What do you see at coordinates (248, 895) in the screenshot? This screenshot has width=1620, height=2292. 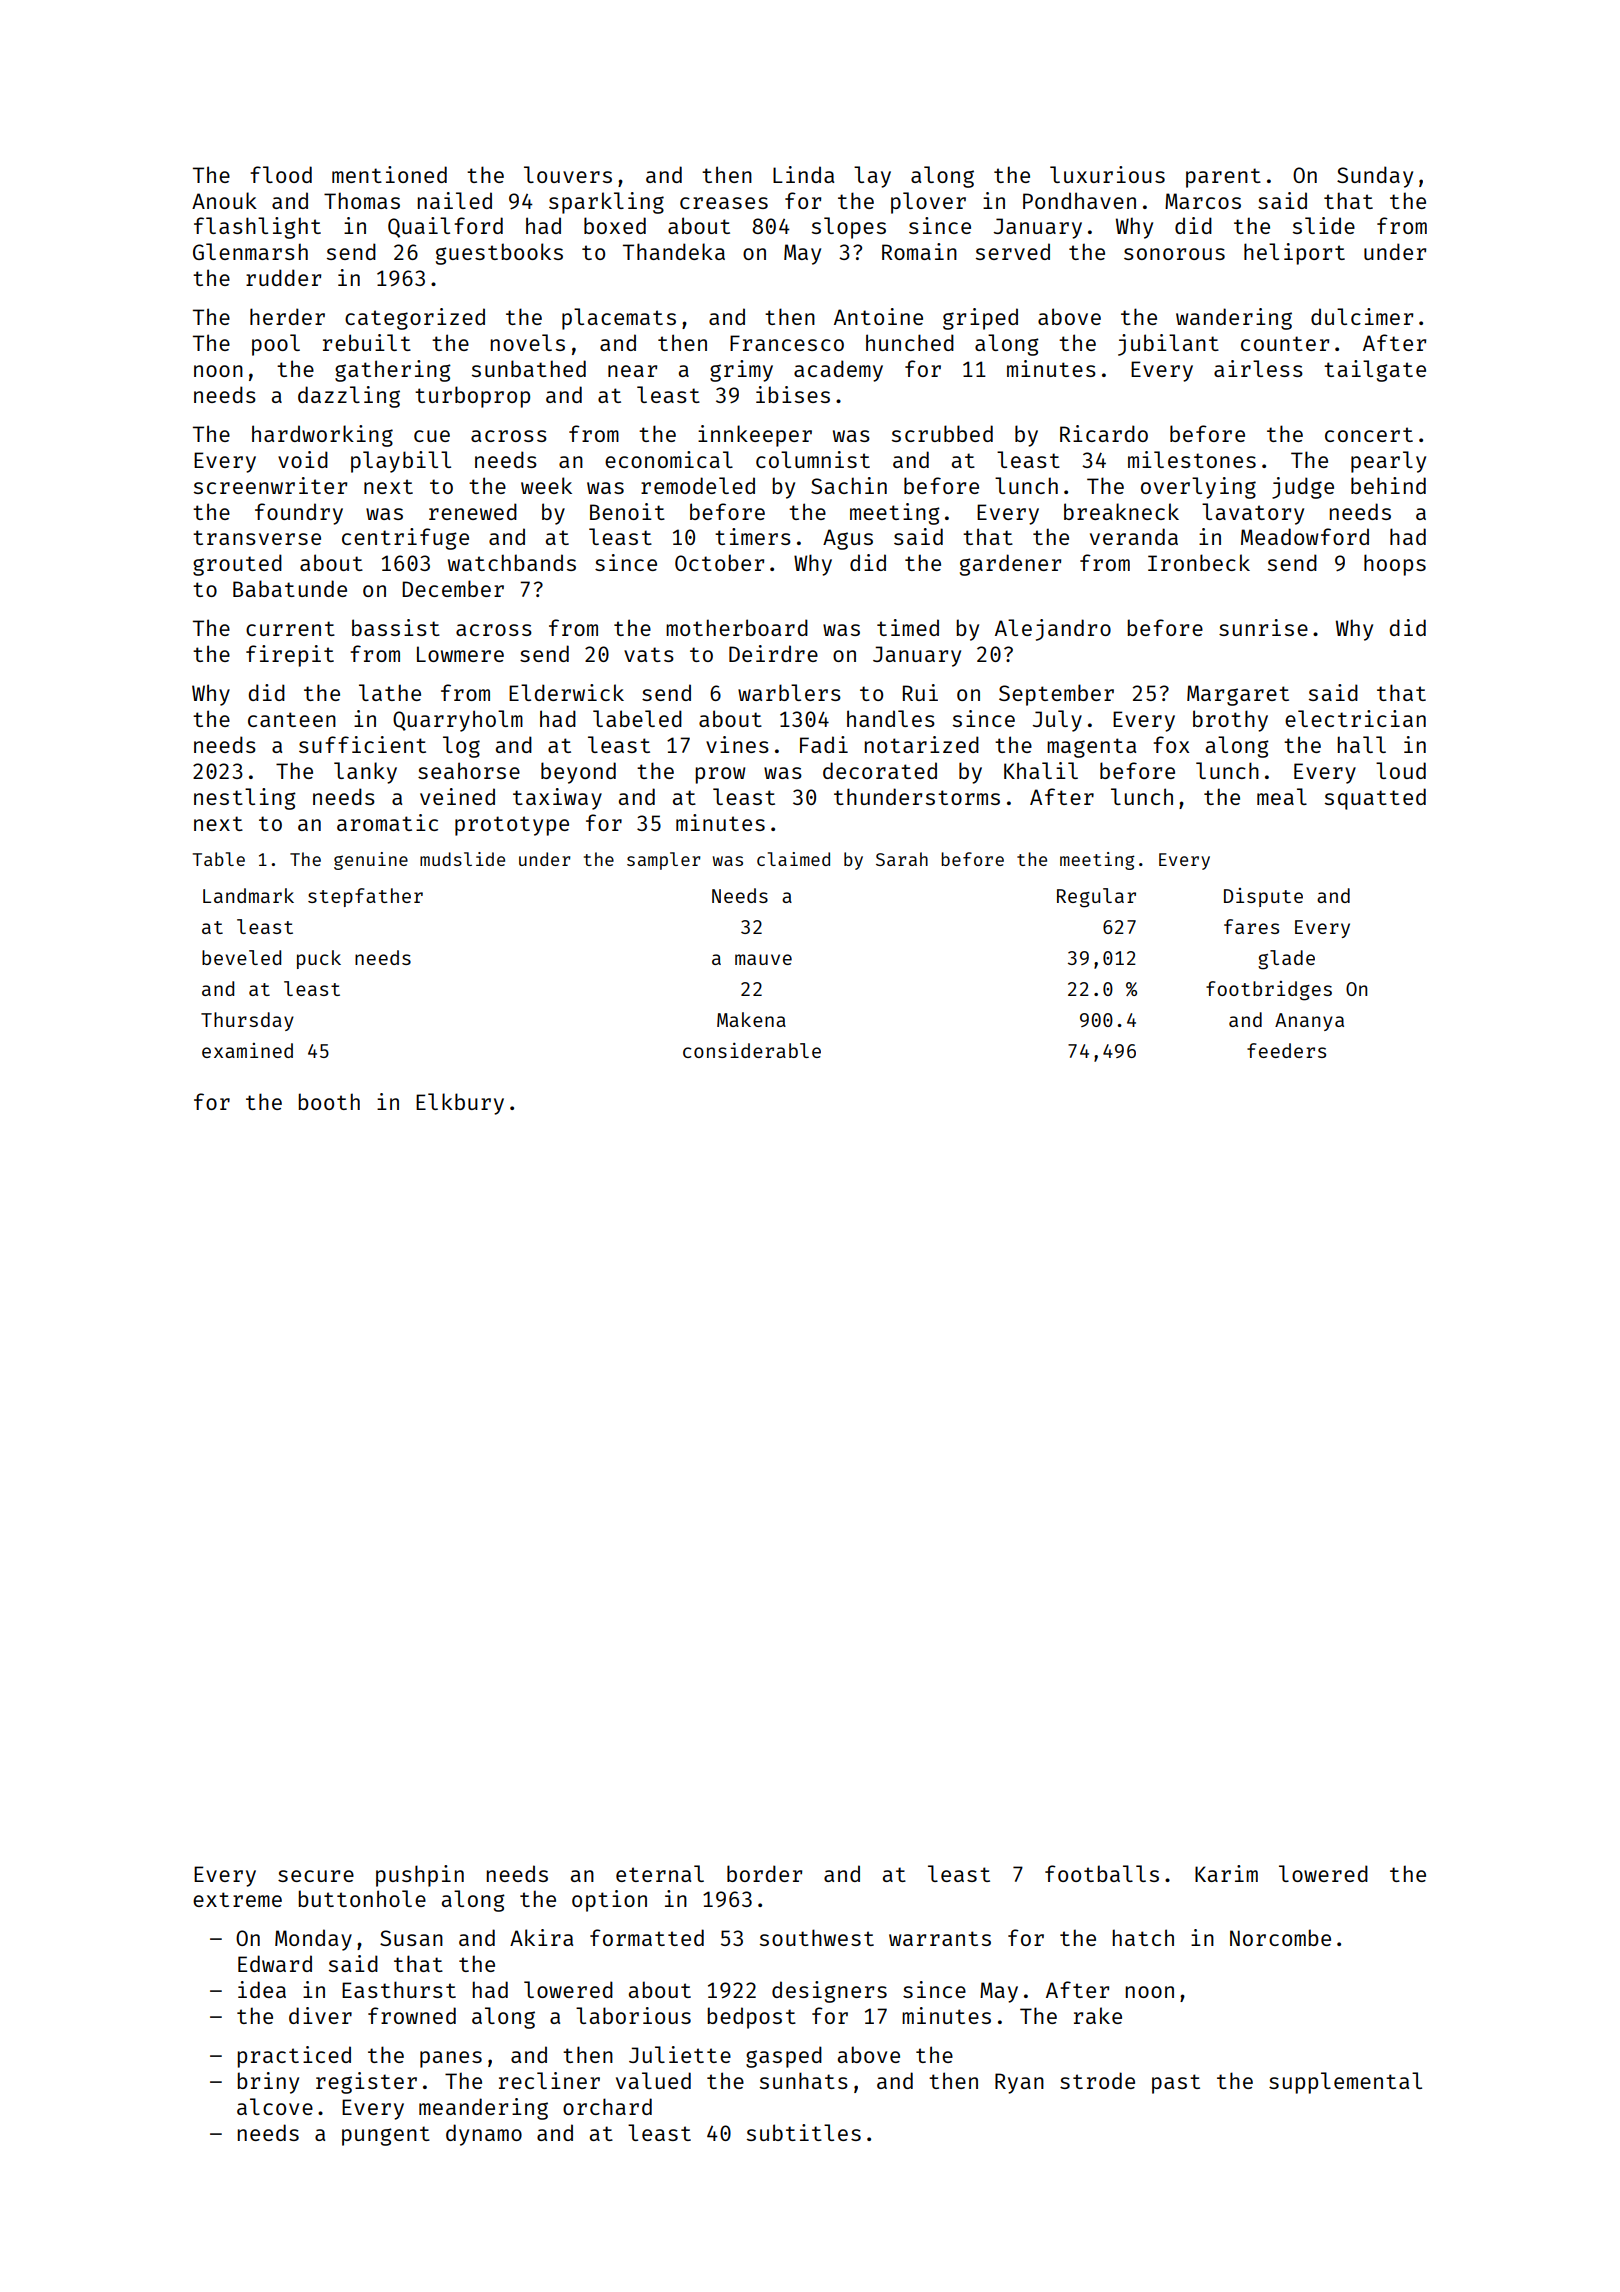 I see `Landmark` at bounding box center [248, 895].
